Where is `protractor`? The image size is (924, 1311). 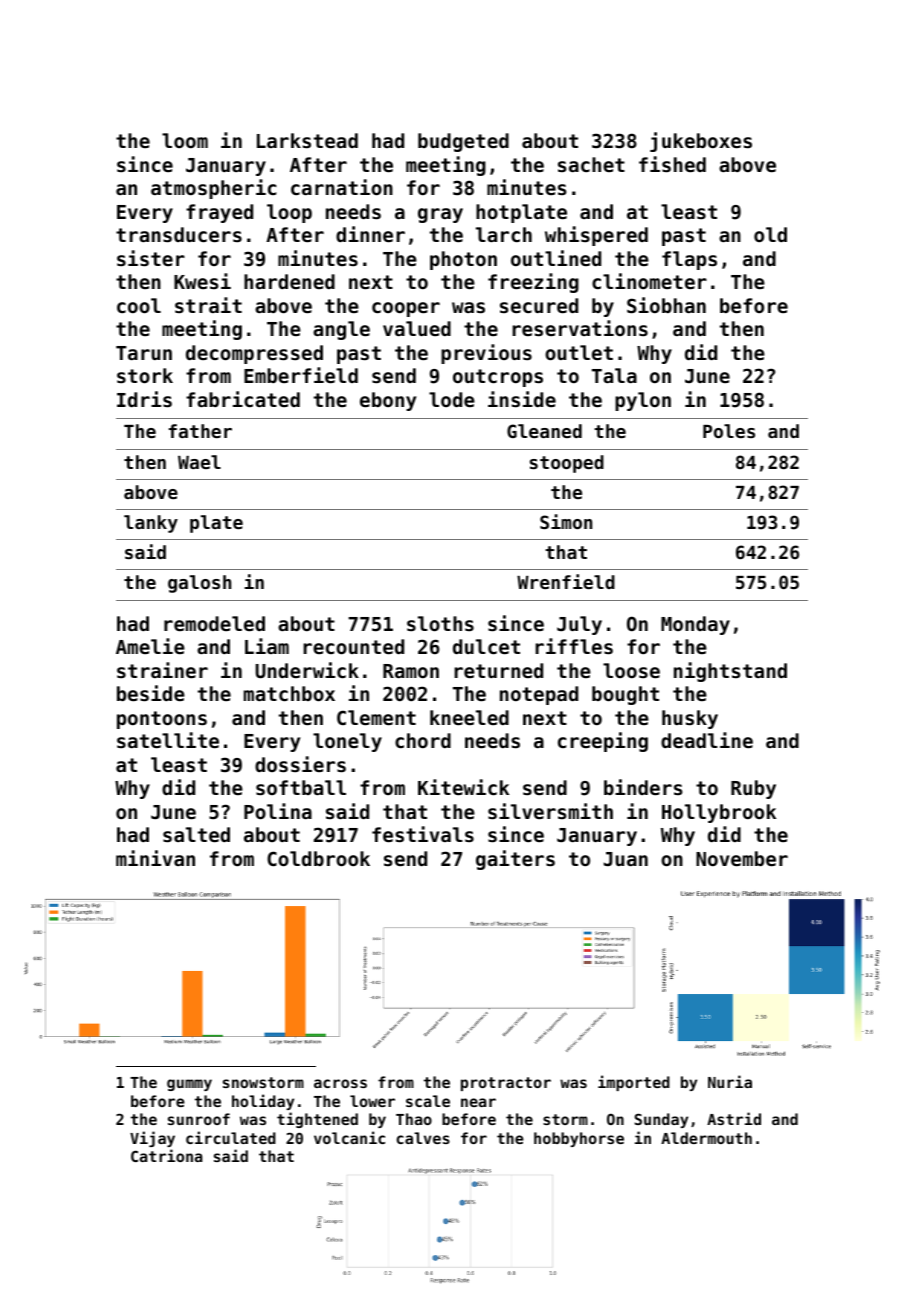
protractor is located at coordinates (506, 1084).
